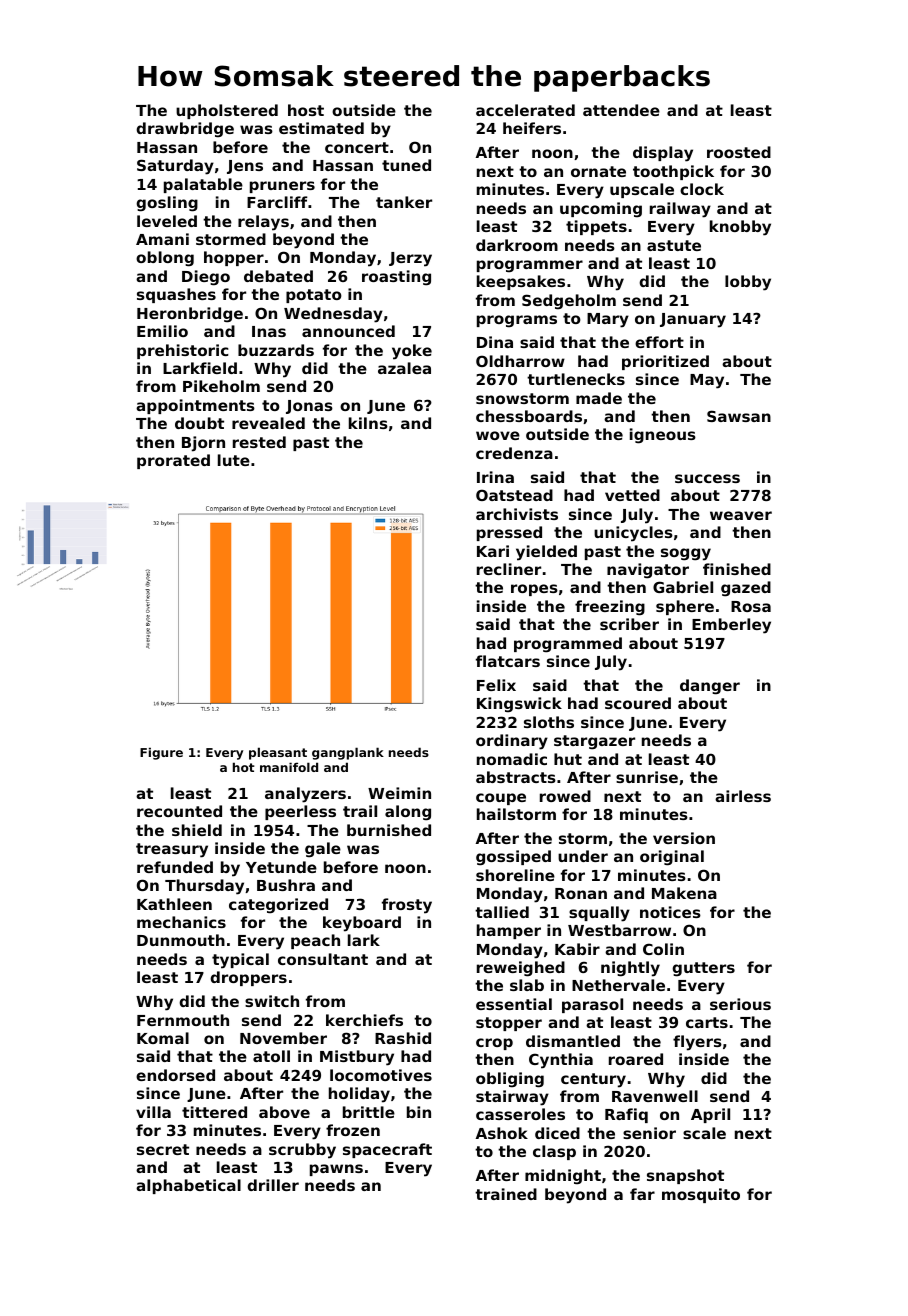  Describe the element at coordinates (665, 362) in the page. I see `prioritized` at that location.
